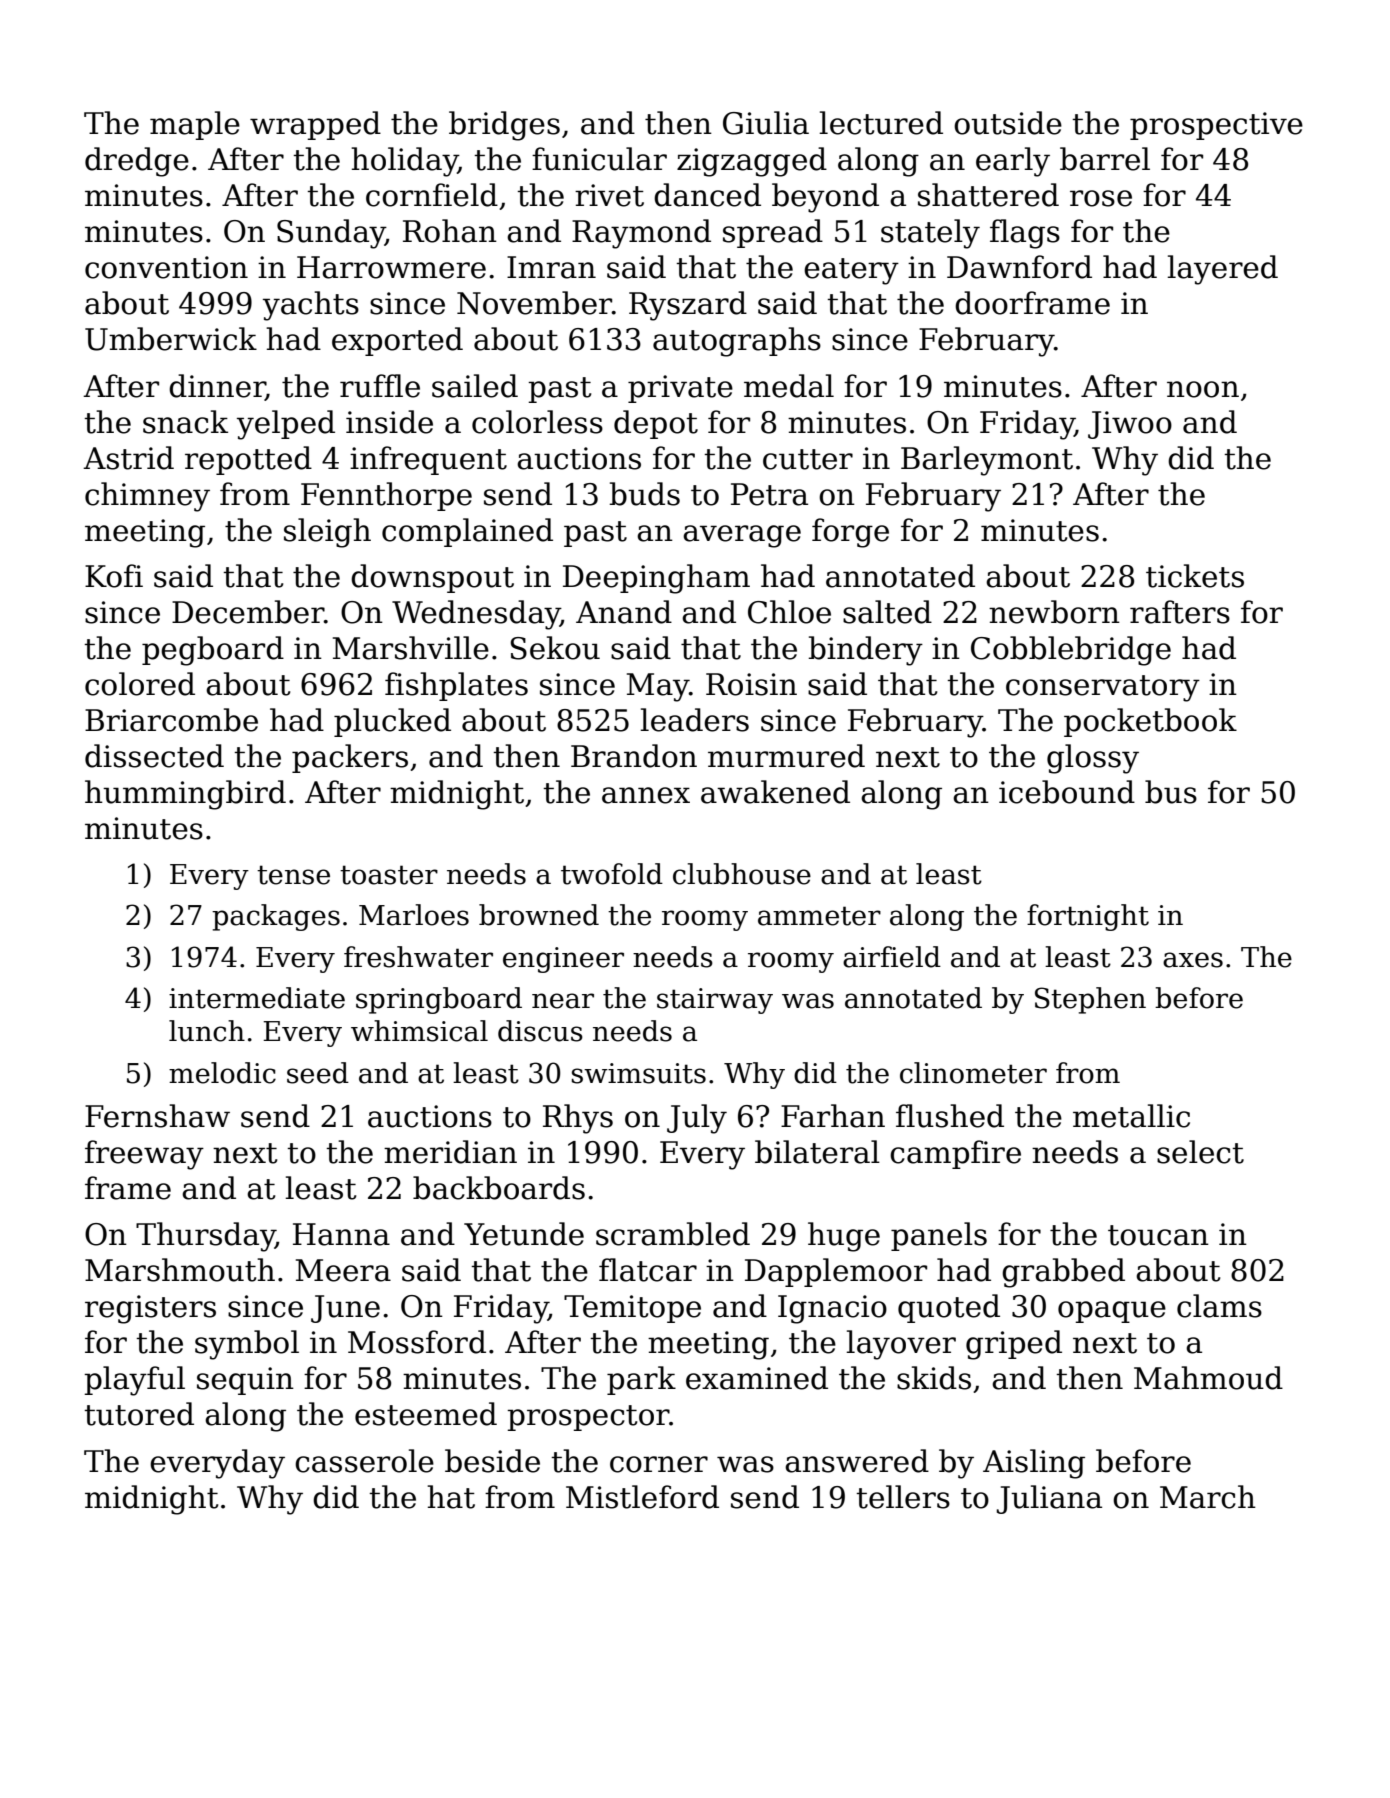 This page has height=1798, width=1390. What do you see at coordinates (881, 123) in the page?
I see `lectured` at bounding box center [881, 123].
